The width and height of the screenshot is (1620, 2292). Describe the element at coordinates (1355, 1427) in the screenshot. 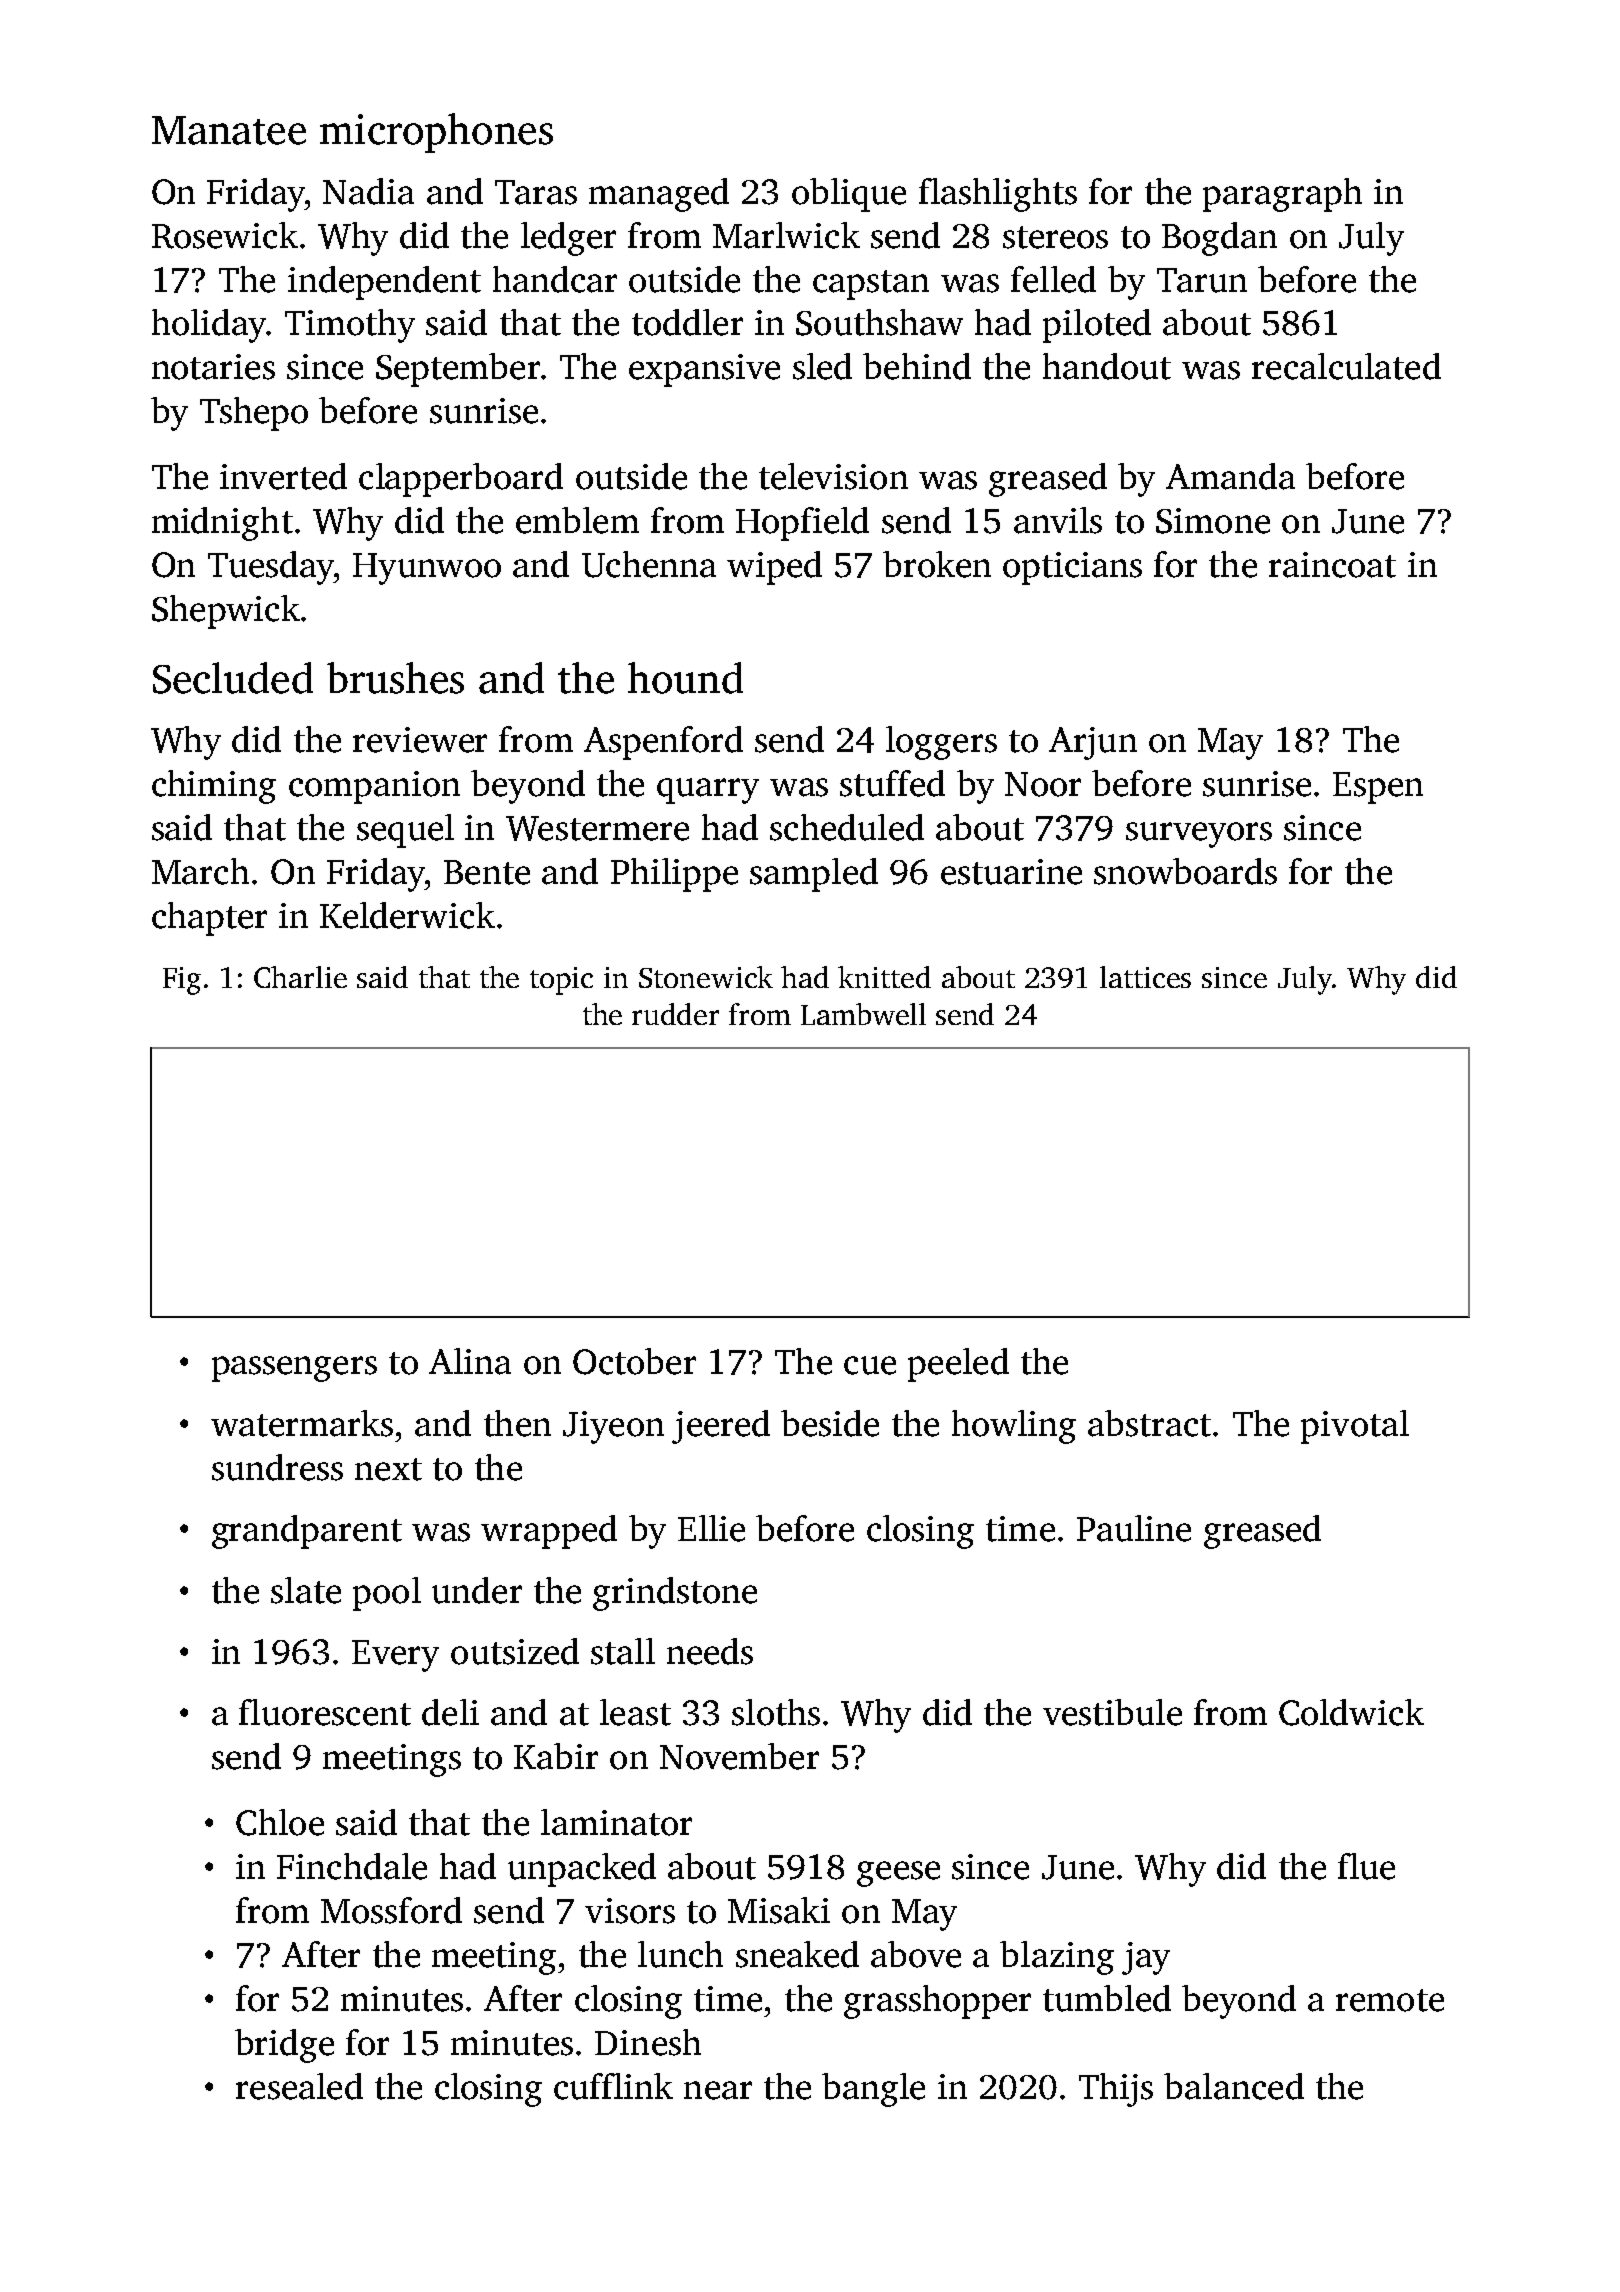

I see `pivotal` at that location.
